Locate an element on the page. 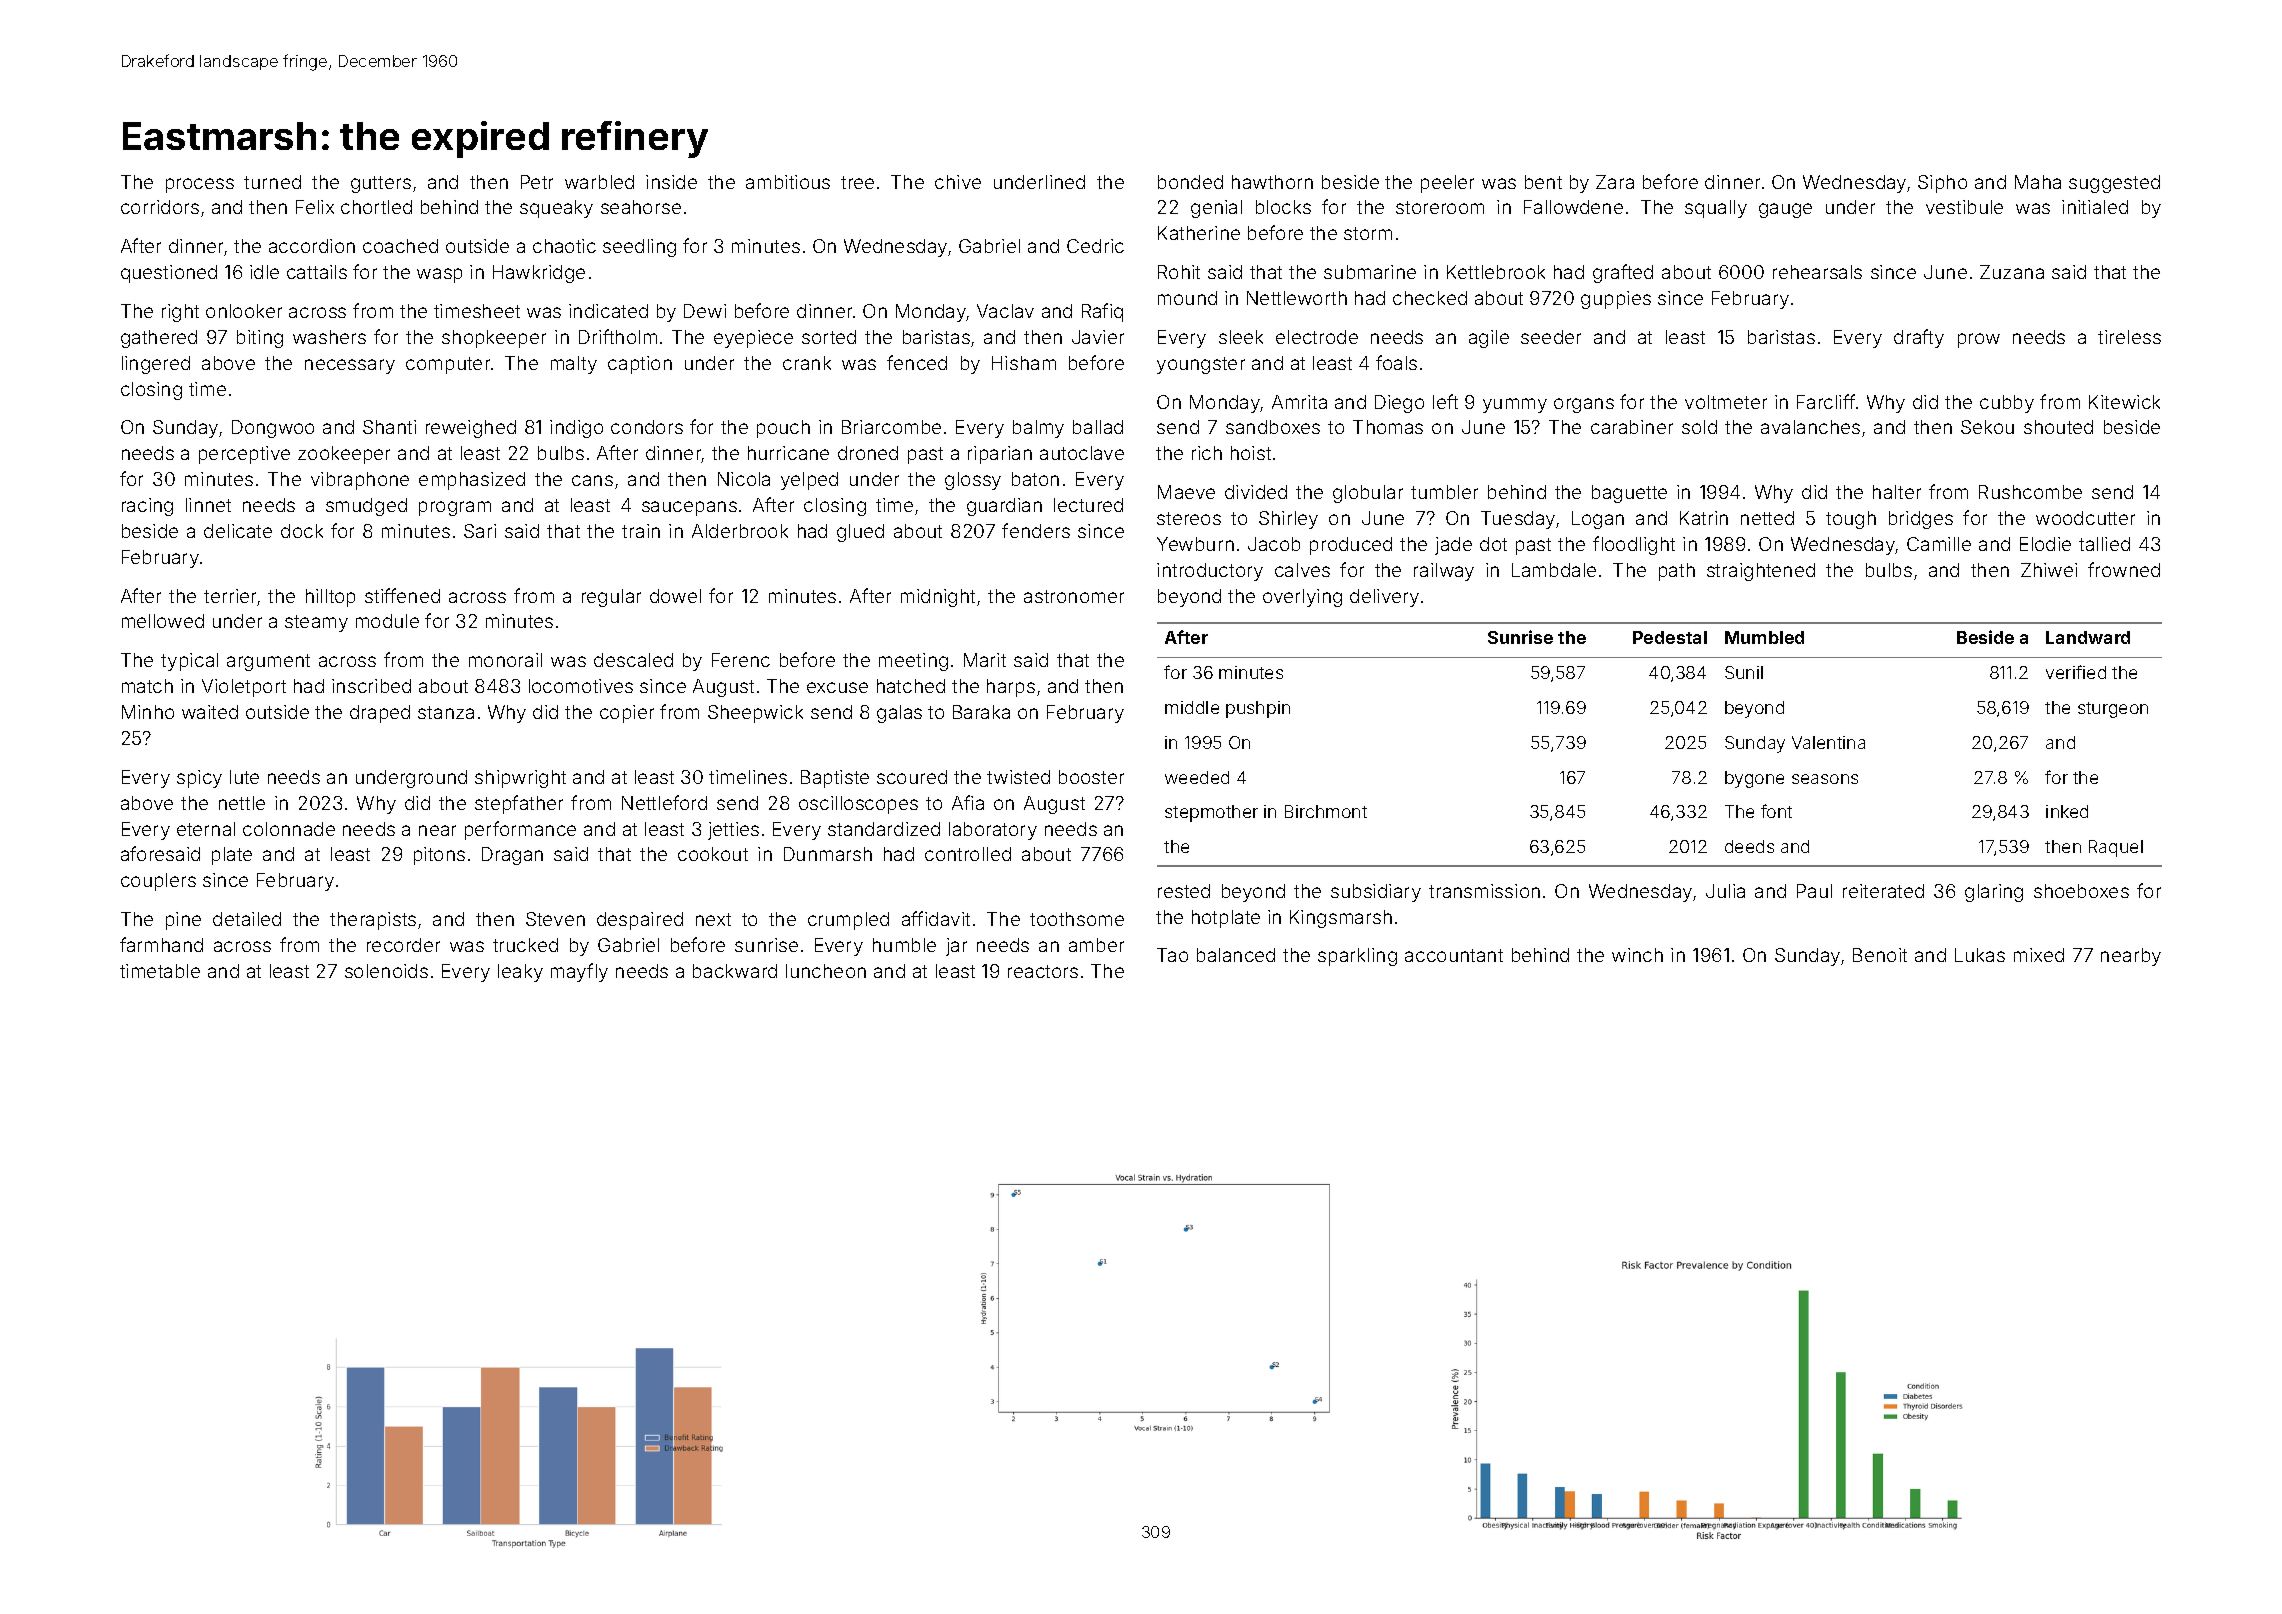 This document has height=1614, width=2282. Thomas is located at coordinates (1388, 427).
